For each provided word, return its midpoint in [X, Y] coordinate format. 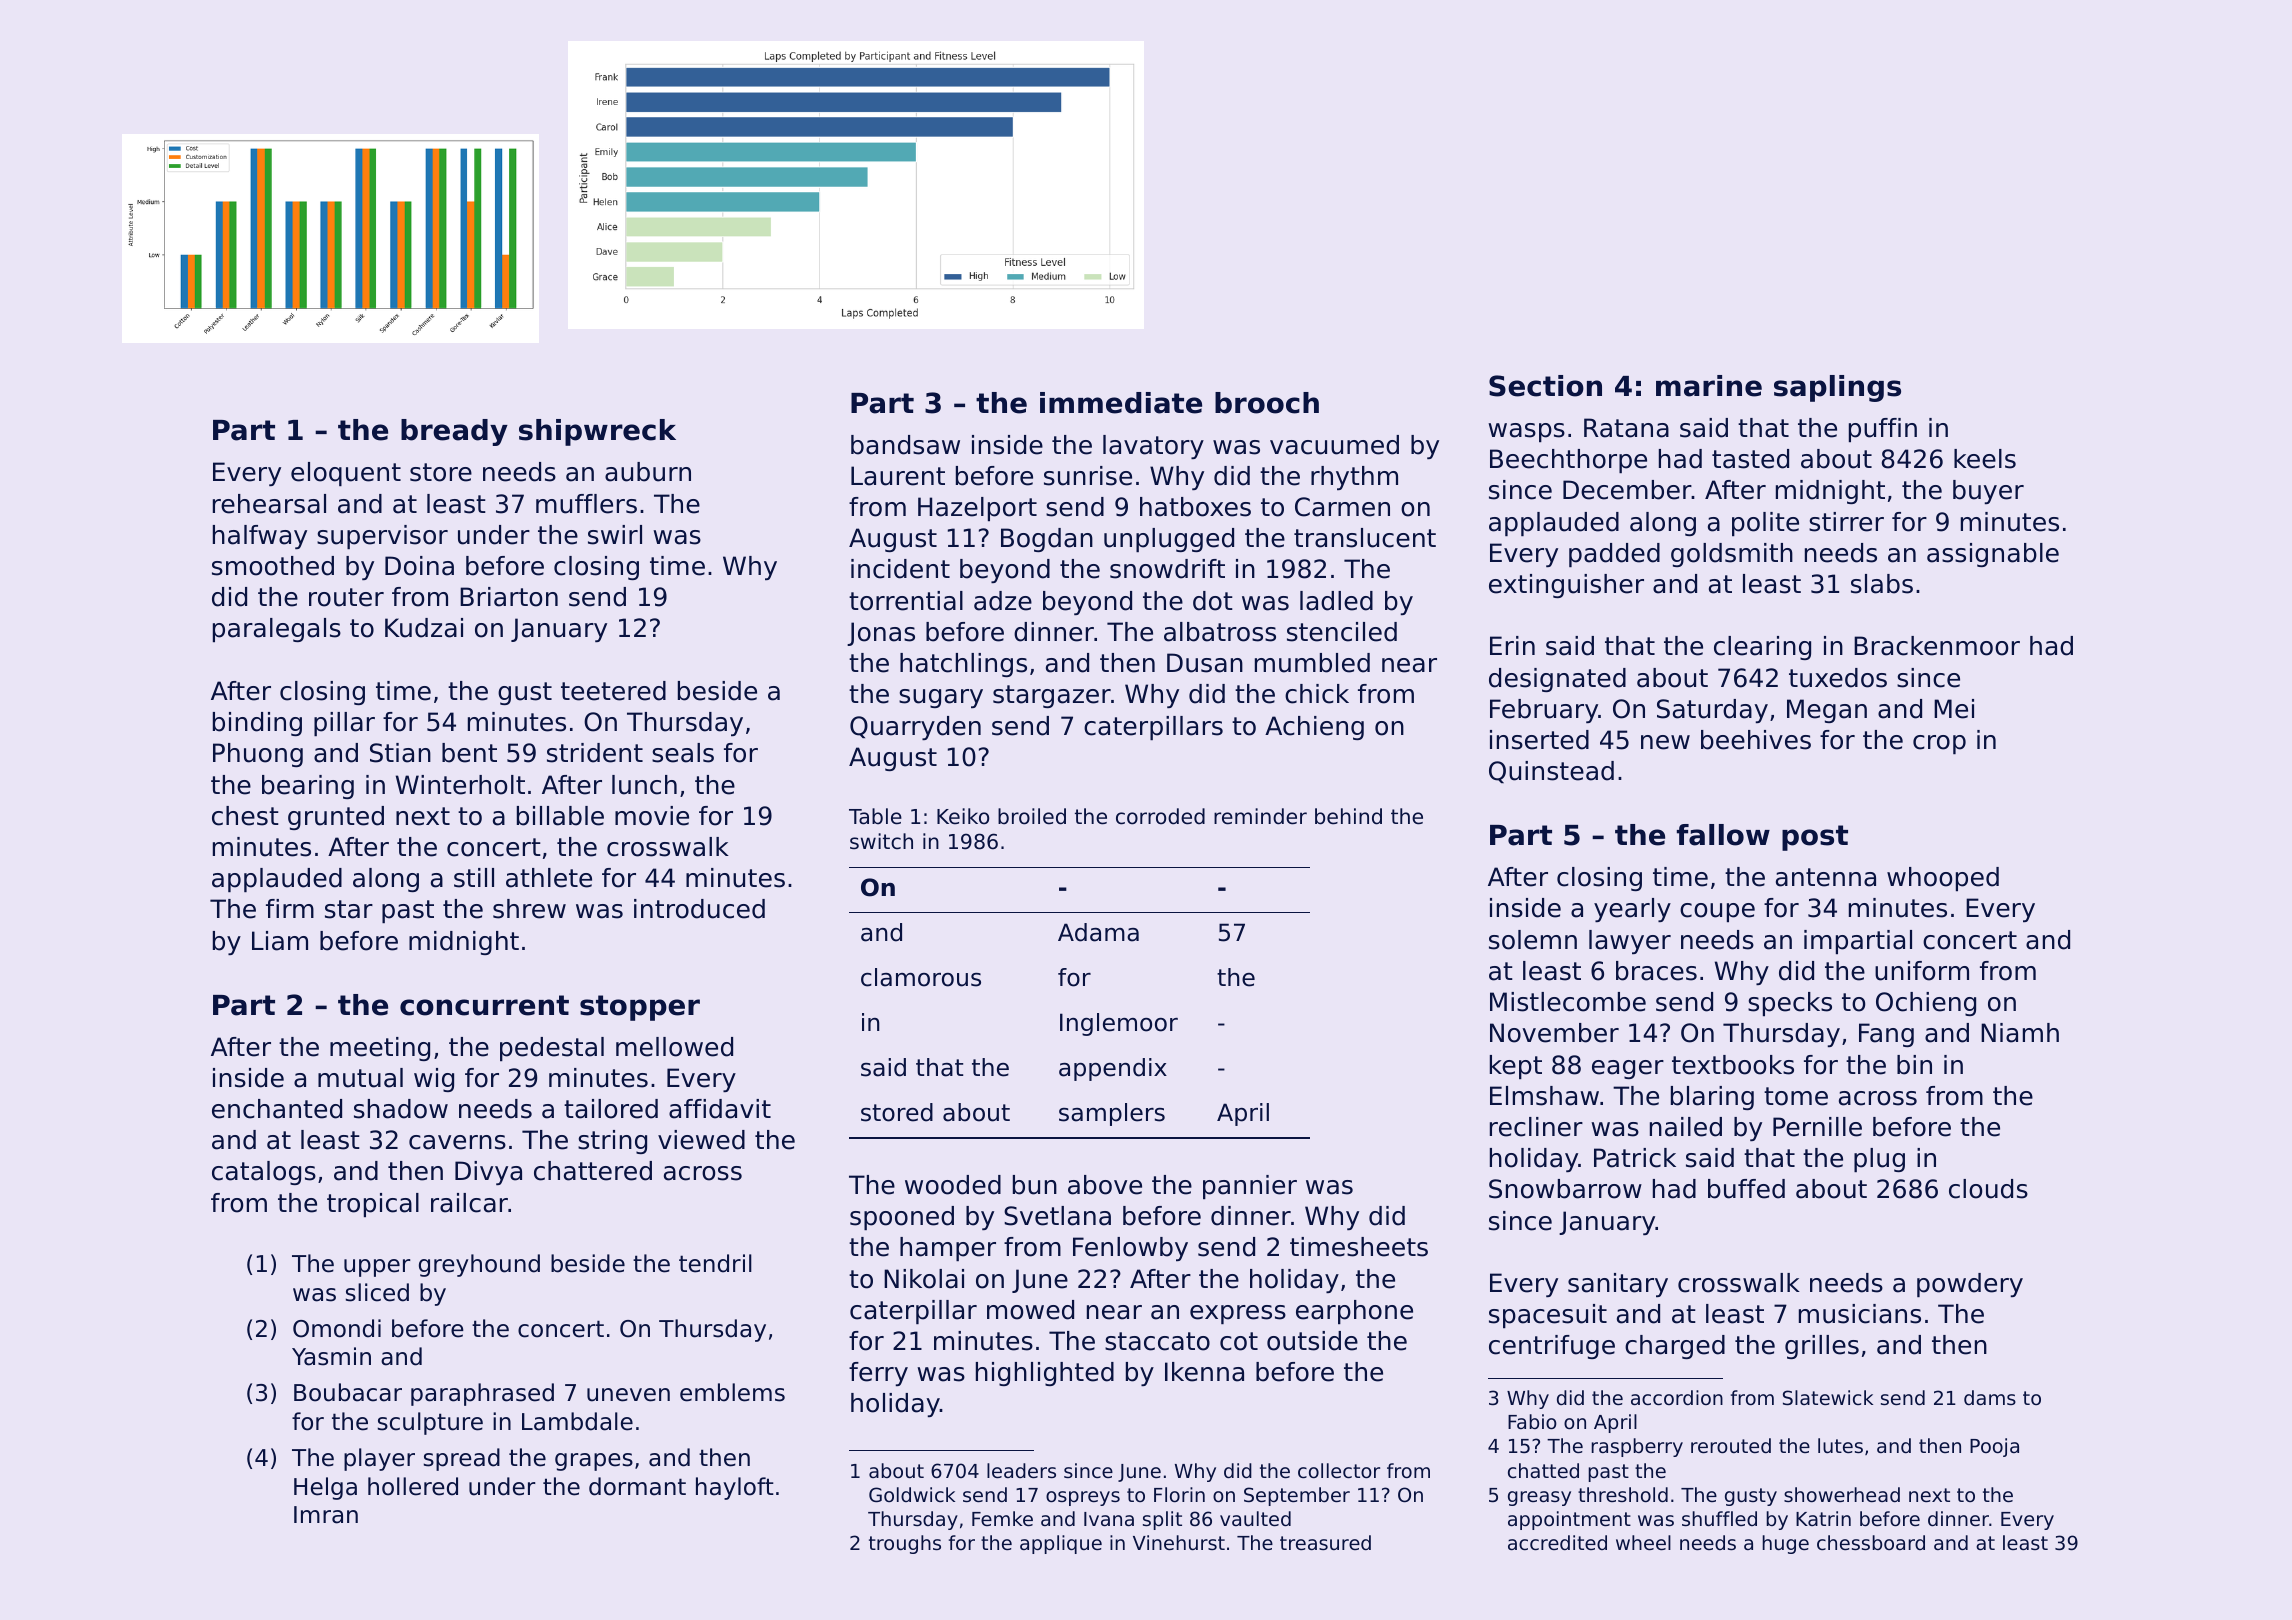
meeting [380, 1049]
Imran [326, 1515]
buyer [1988, 492]
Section [1545, 386]
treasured [1325, 1542]
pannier [1250, 1187]
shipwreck [597, 432]
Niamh [2020, 1033]
